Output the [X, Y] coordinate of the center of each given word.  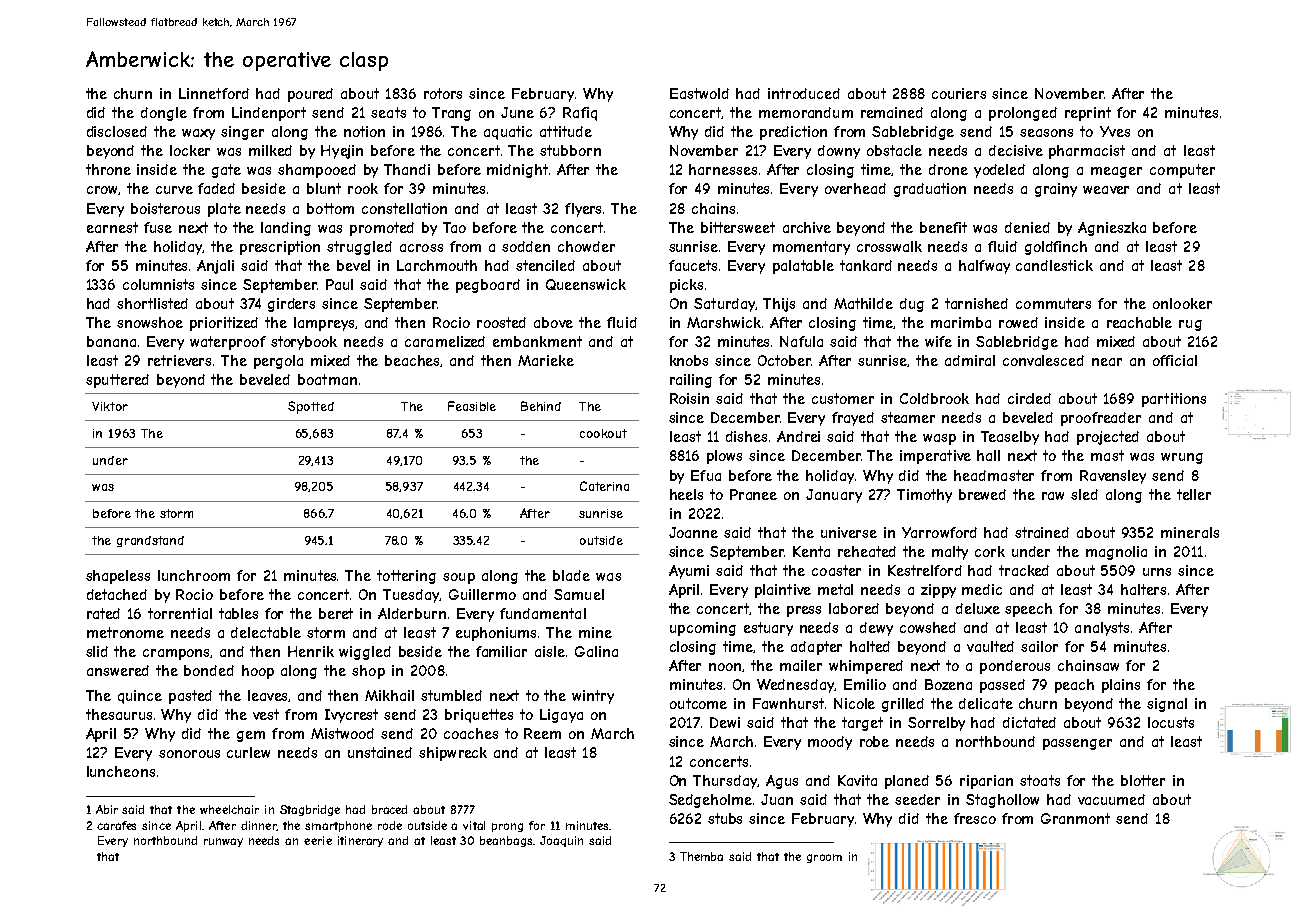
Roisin [689, 398]
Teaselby [1010, 438]
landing [286, 229]
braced [389, 809]
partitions [1174, 400]
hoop [258, 672]
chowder [586, 246]
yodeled [999, 171]
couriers [959, 93]
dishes [746, 436]
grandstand [150, 541]
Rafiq [580, 114]
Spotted [311, 407]
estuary [768, 629]
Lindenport [269, 114]
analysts [1102, 629]
